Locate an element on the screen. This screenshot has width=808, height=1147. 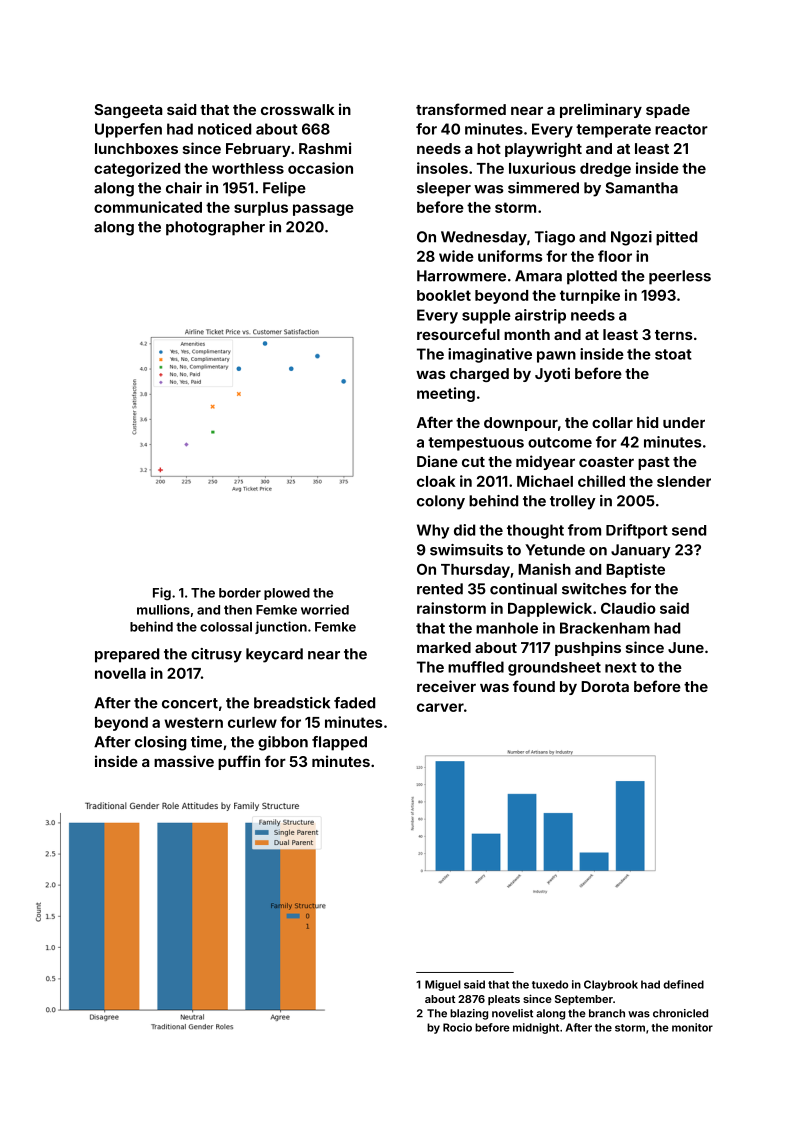
Rocio is located at coordinates (457, 1027).
